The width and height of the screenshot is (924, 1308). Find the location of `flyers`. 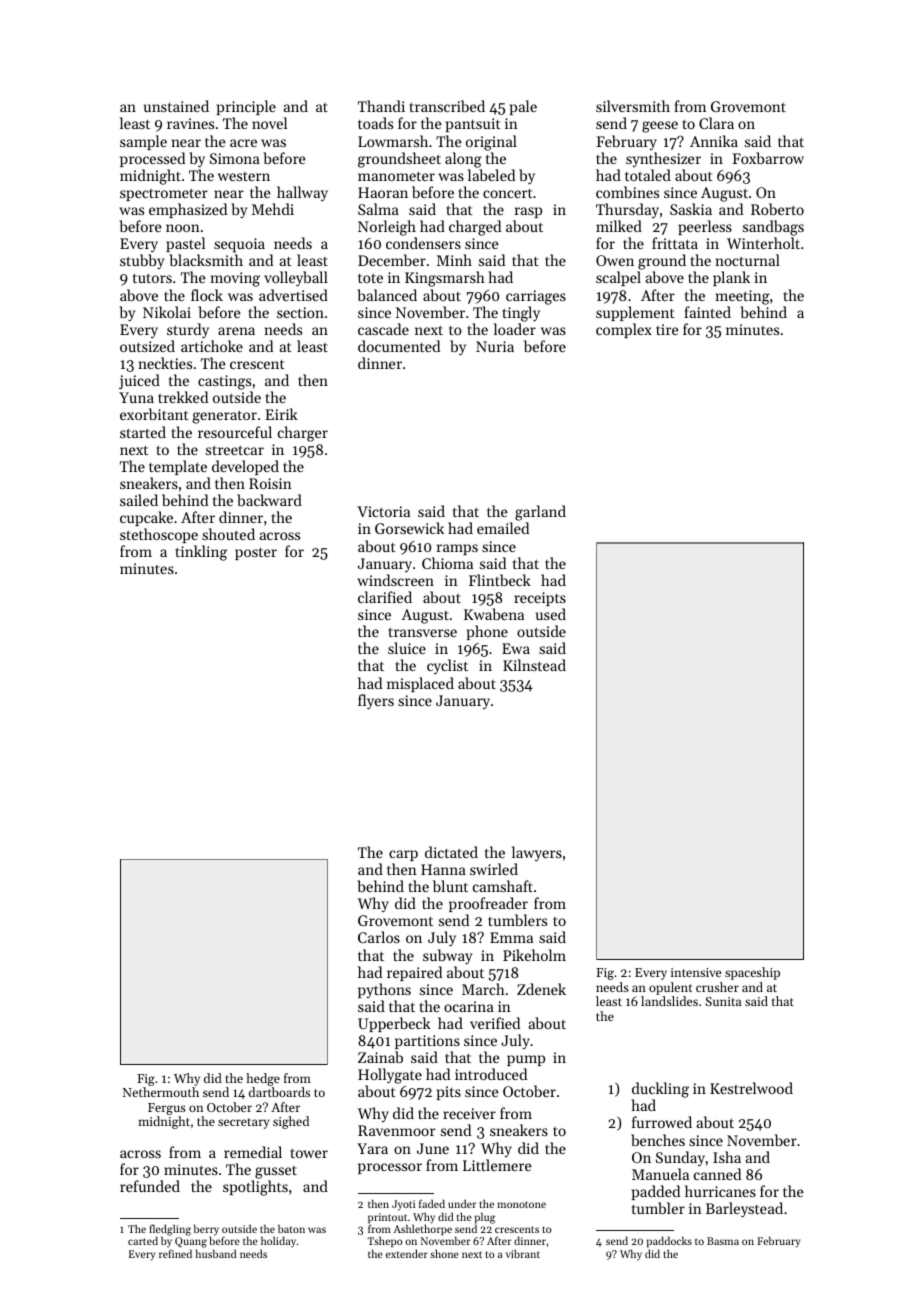

flyers is located at coordinates (376, 702).
